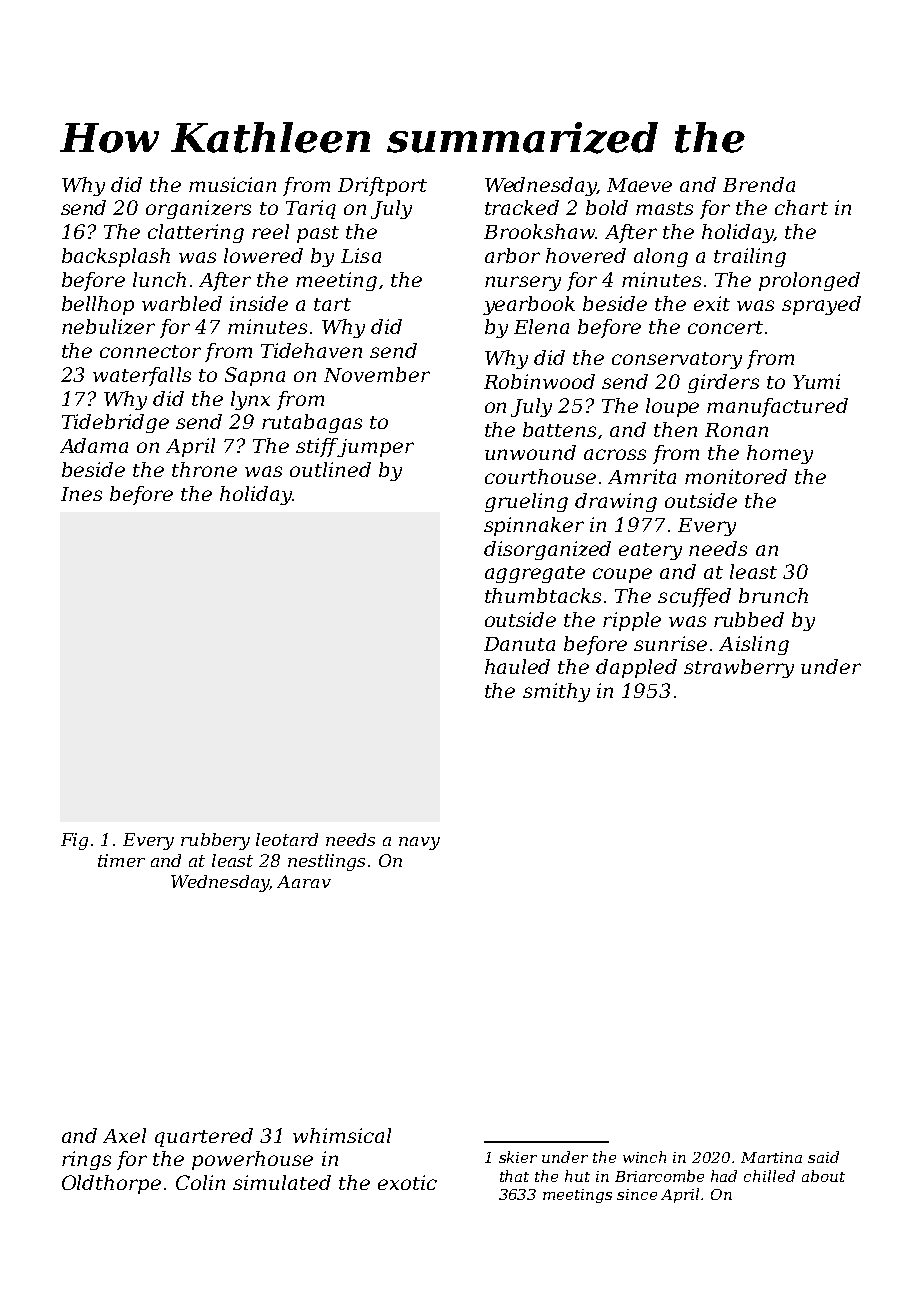 This document has width=924, height=1311. Describe the element at coordinates (518, 1157) in the document. I see `skier` at that location.
